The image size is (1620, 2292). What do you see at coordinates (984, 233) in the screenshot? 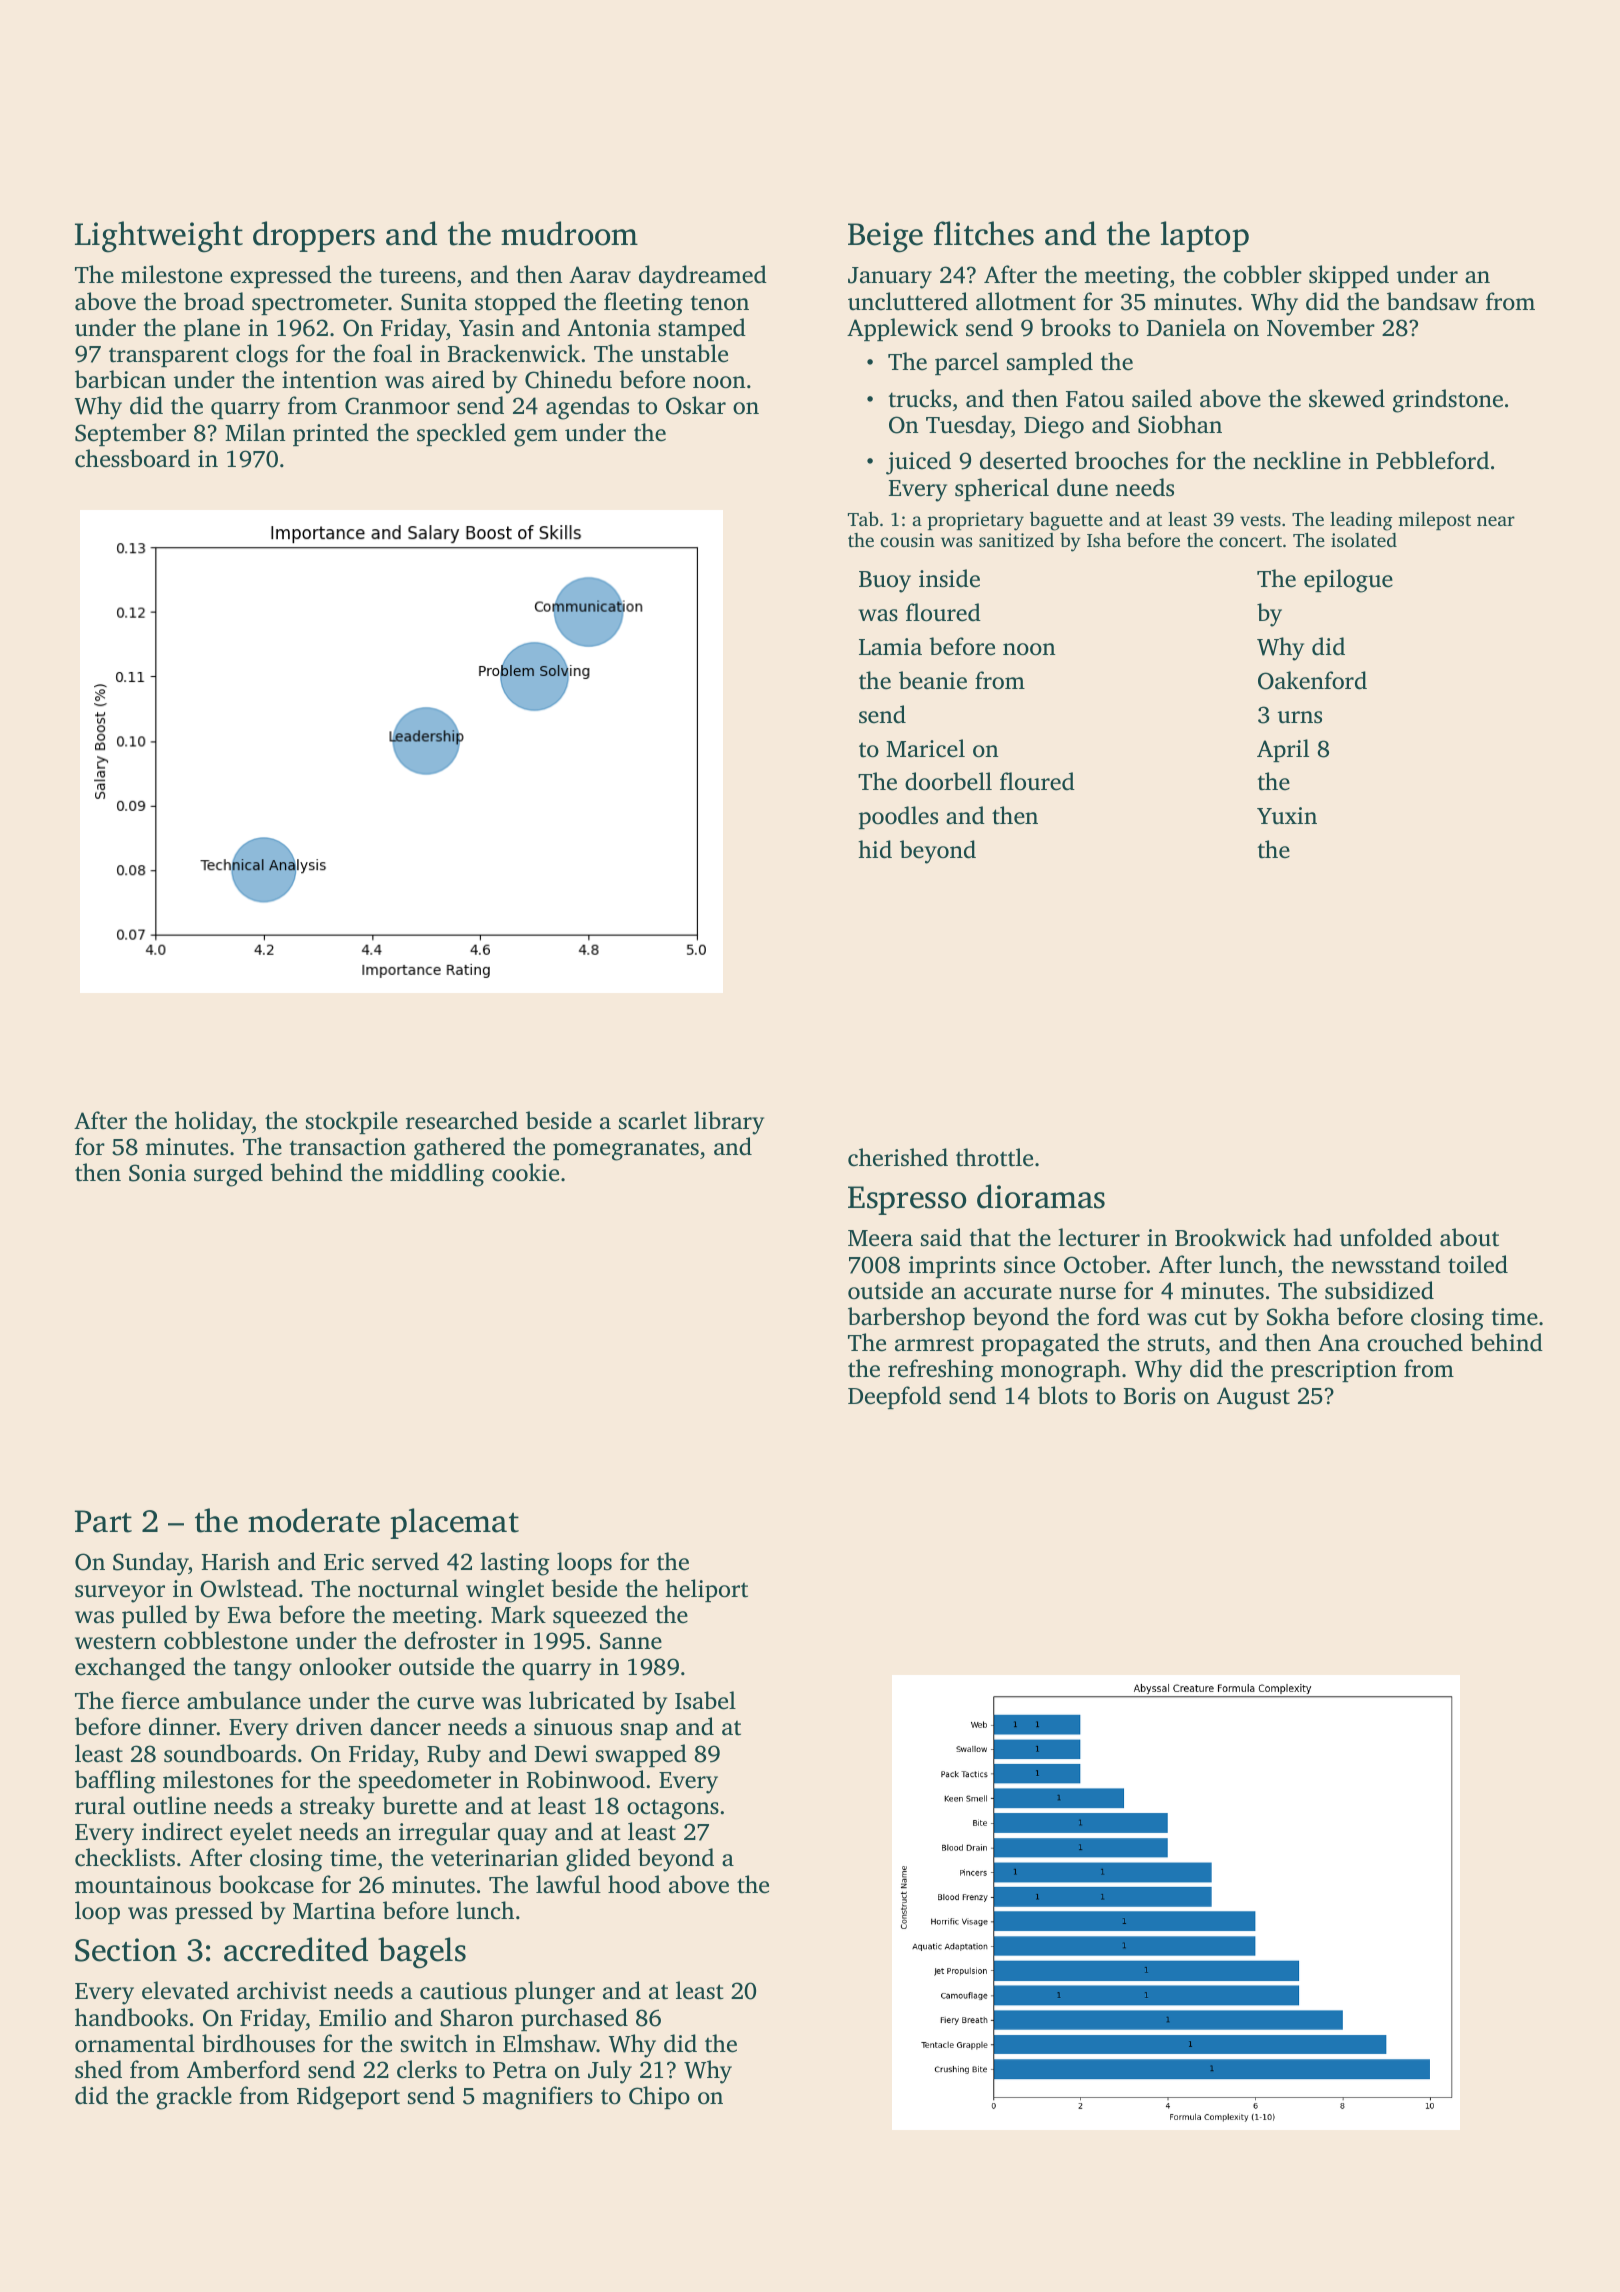
I see `flitches` at bounding box center [984, 233].
